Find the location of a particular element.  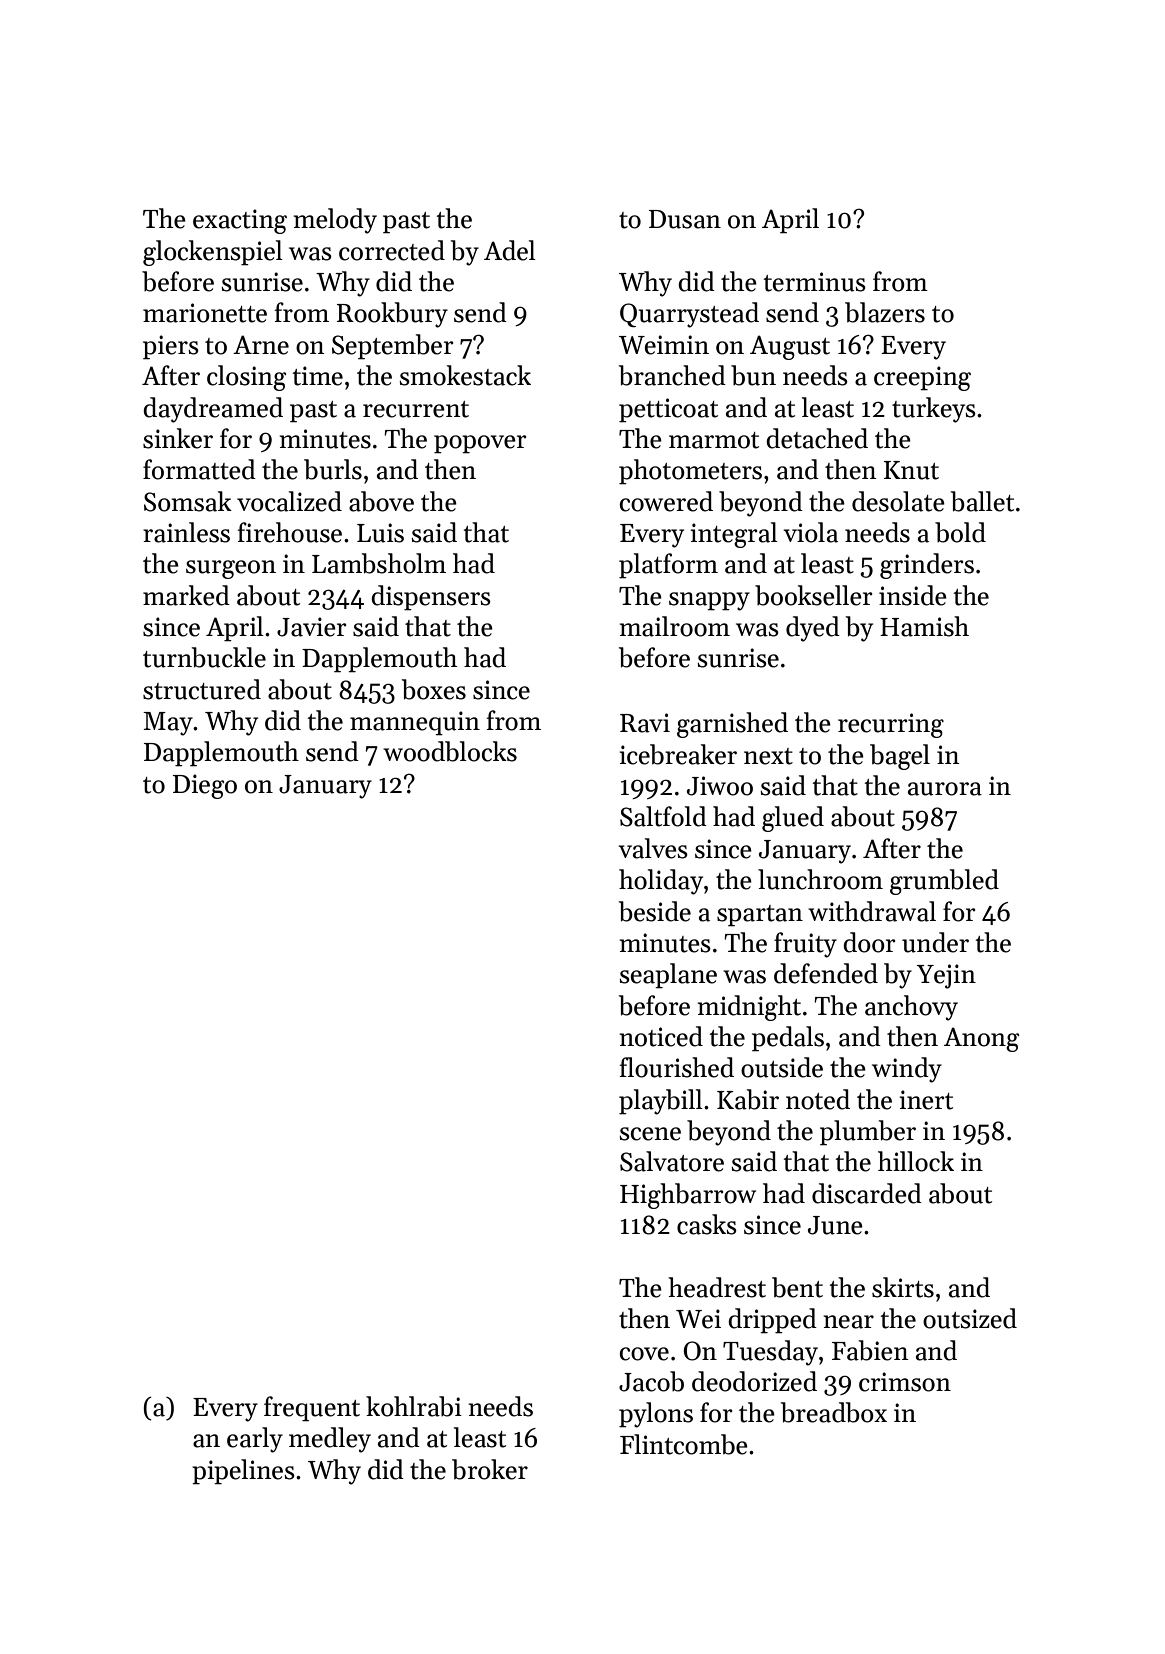

Arne is located at coordinates (261, 345).
